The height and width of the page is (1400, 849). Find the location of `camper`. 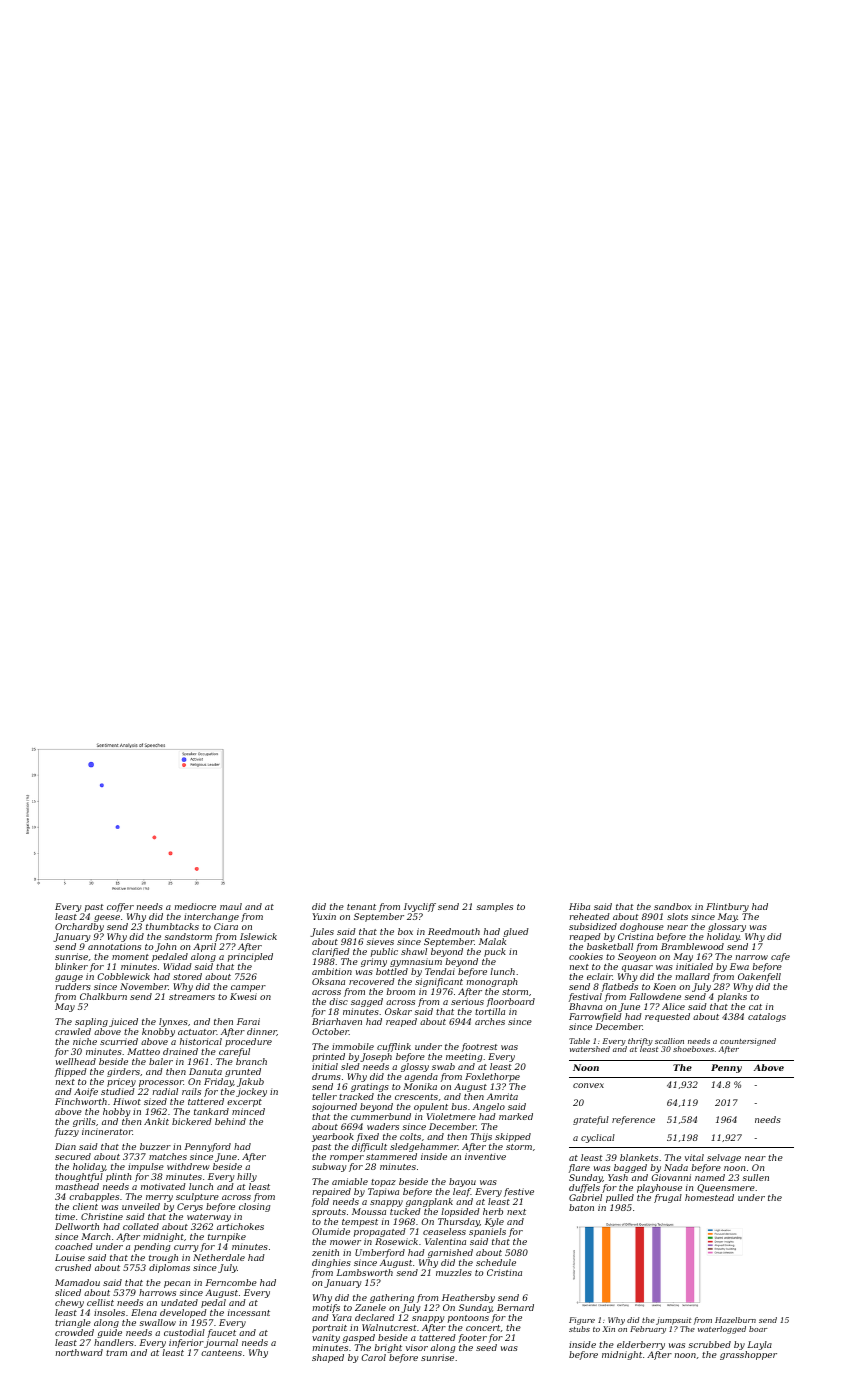

camper is located at coordinates (248, 988).
